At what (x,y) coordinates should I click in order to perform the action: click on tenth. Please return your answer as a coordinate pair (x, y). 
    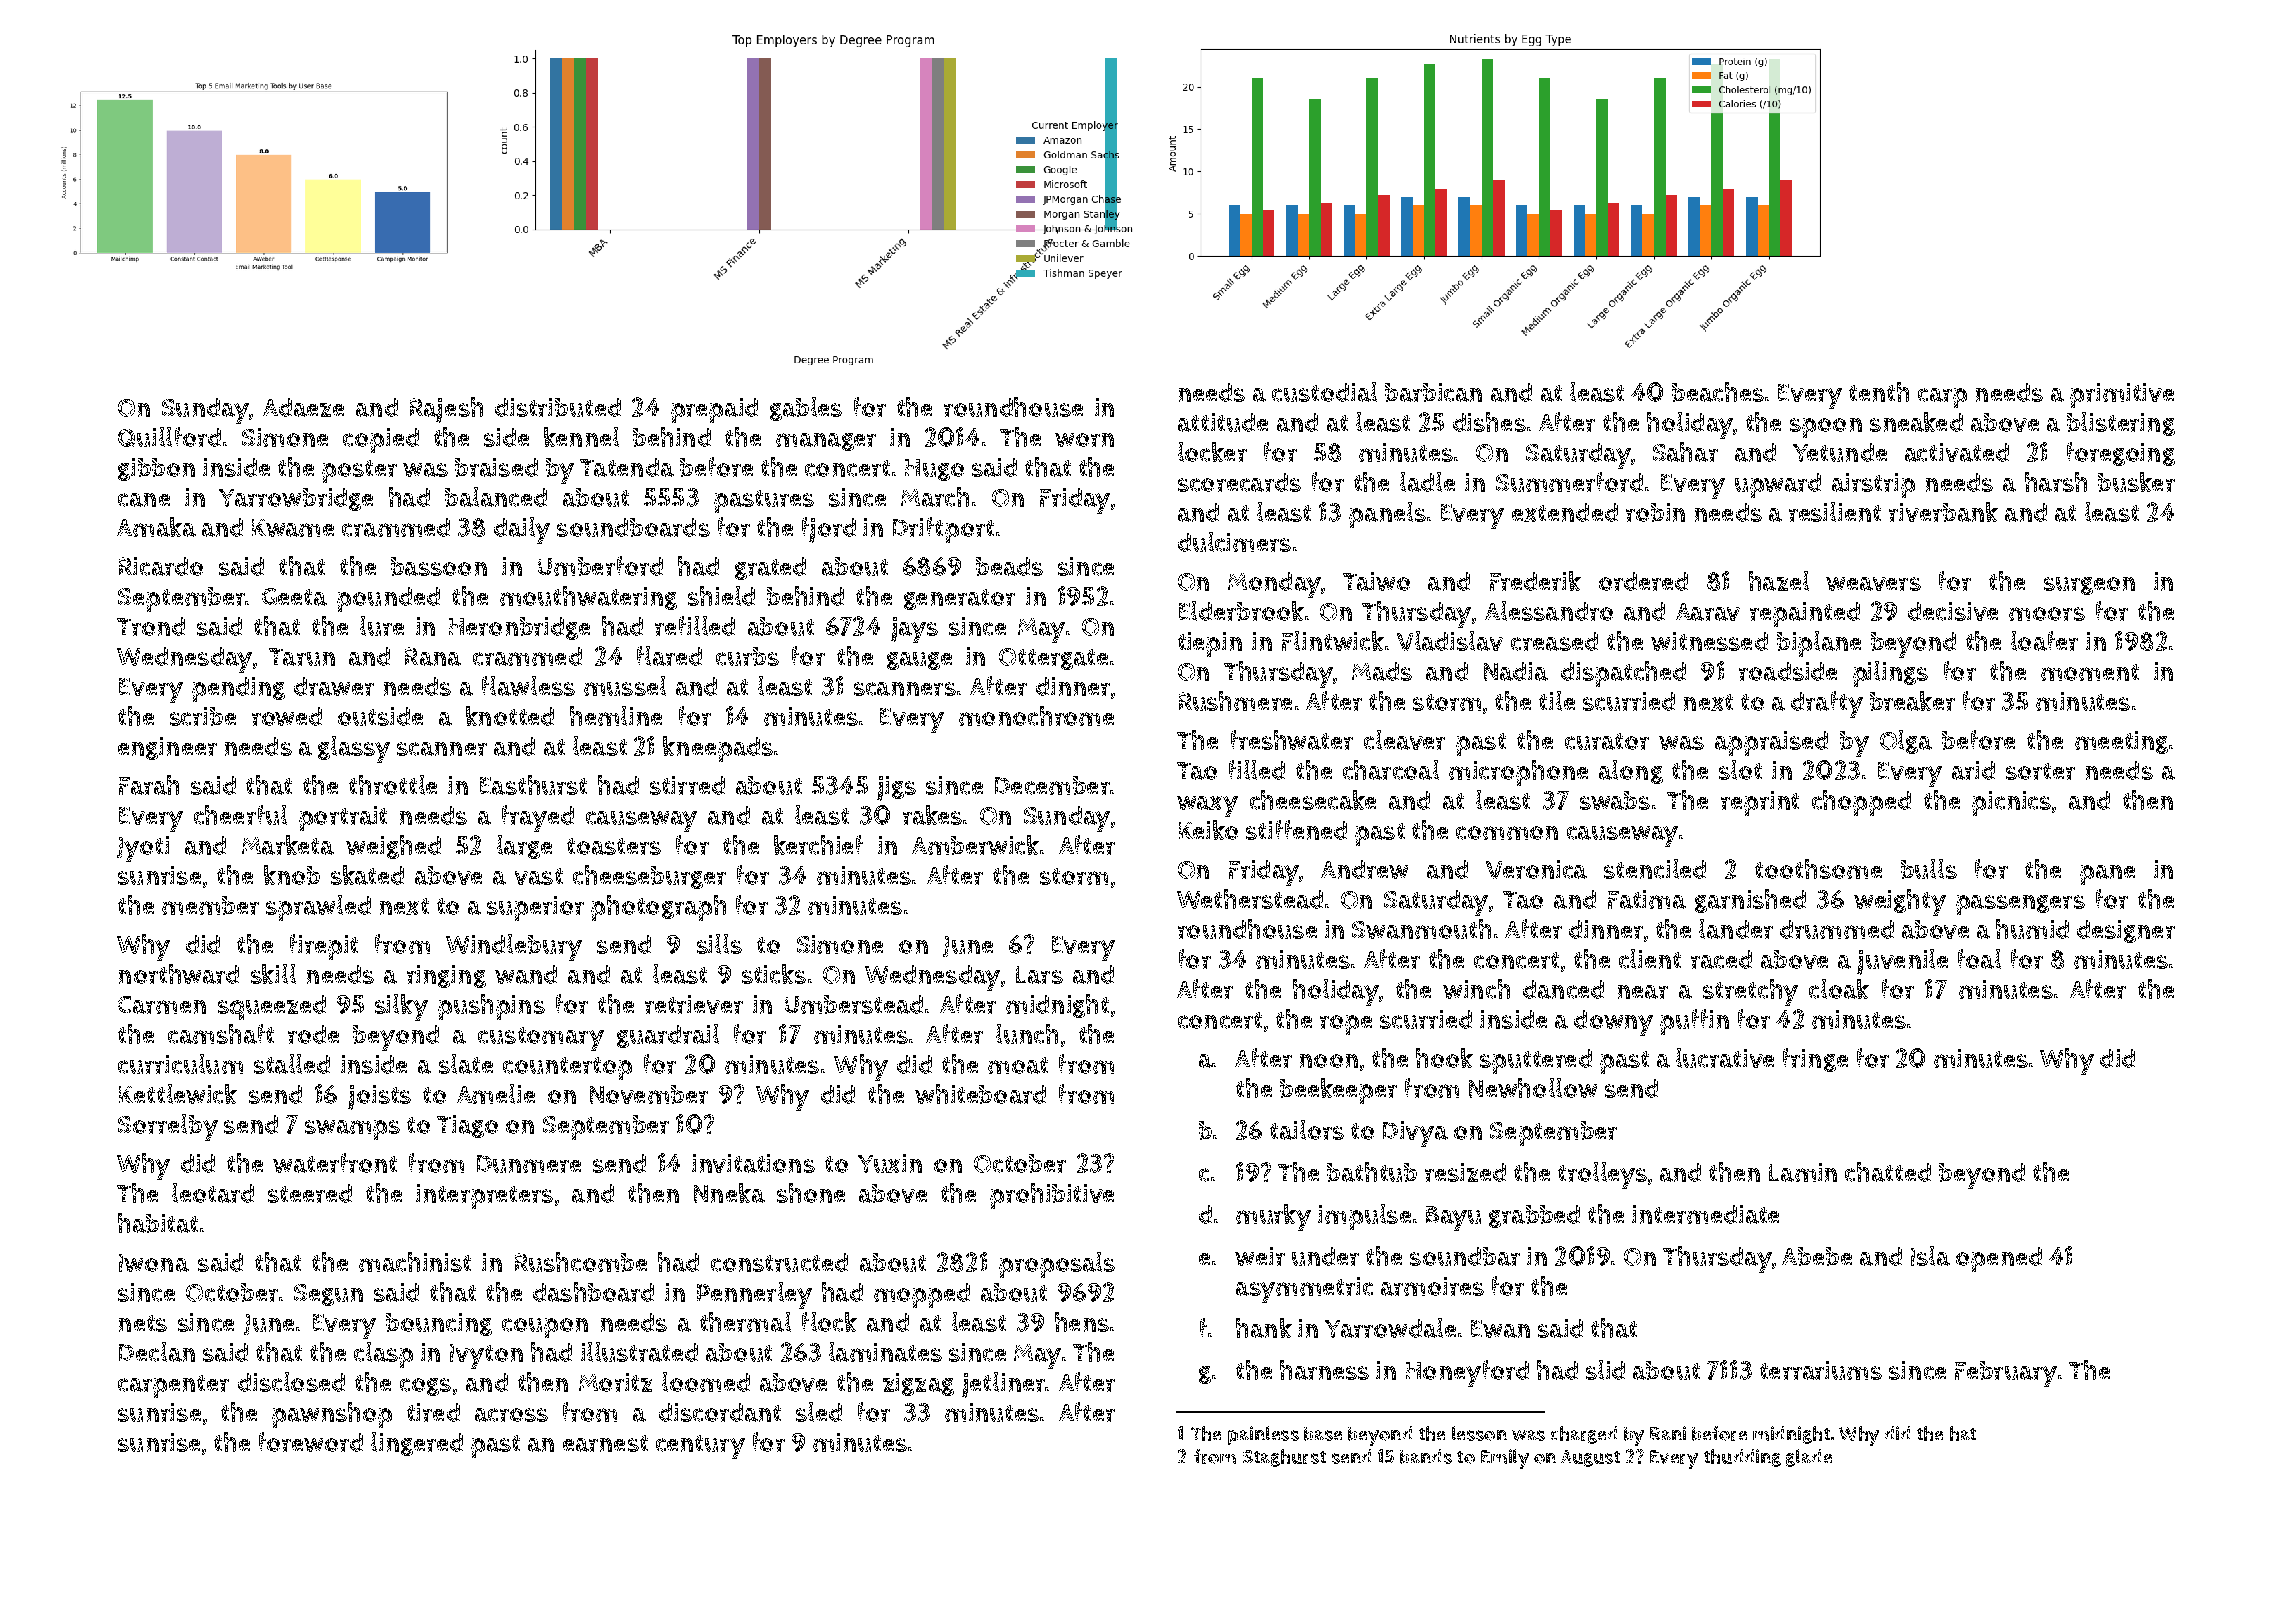
    Looking at the image, I should click on (1879, 392).
